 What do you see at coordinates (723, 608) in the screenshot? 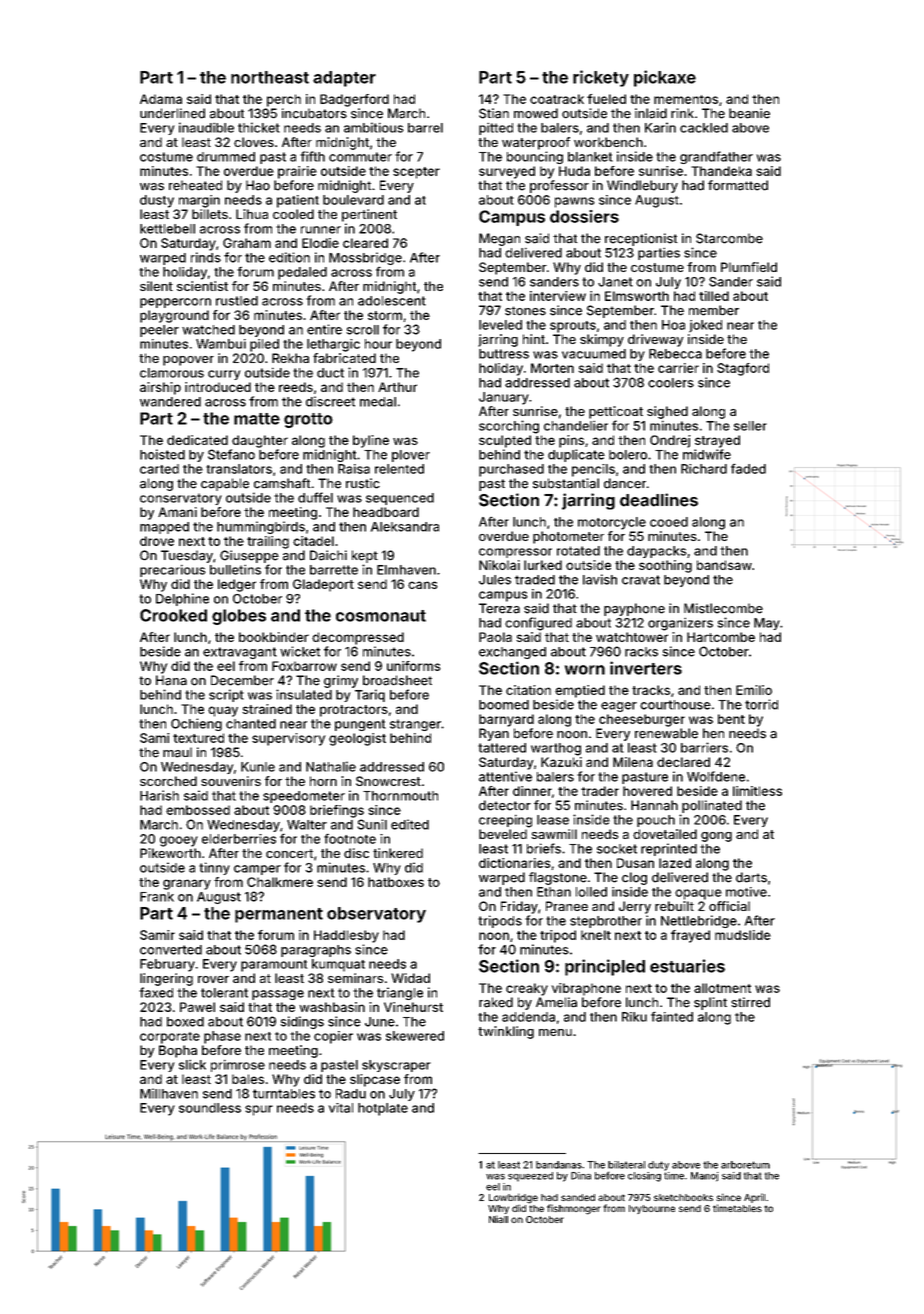
I see `Mistlecombe` at bounding box center [723, 608].
